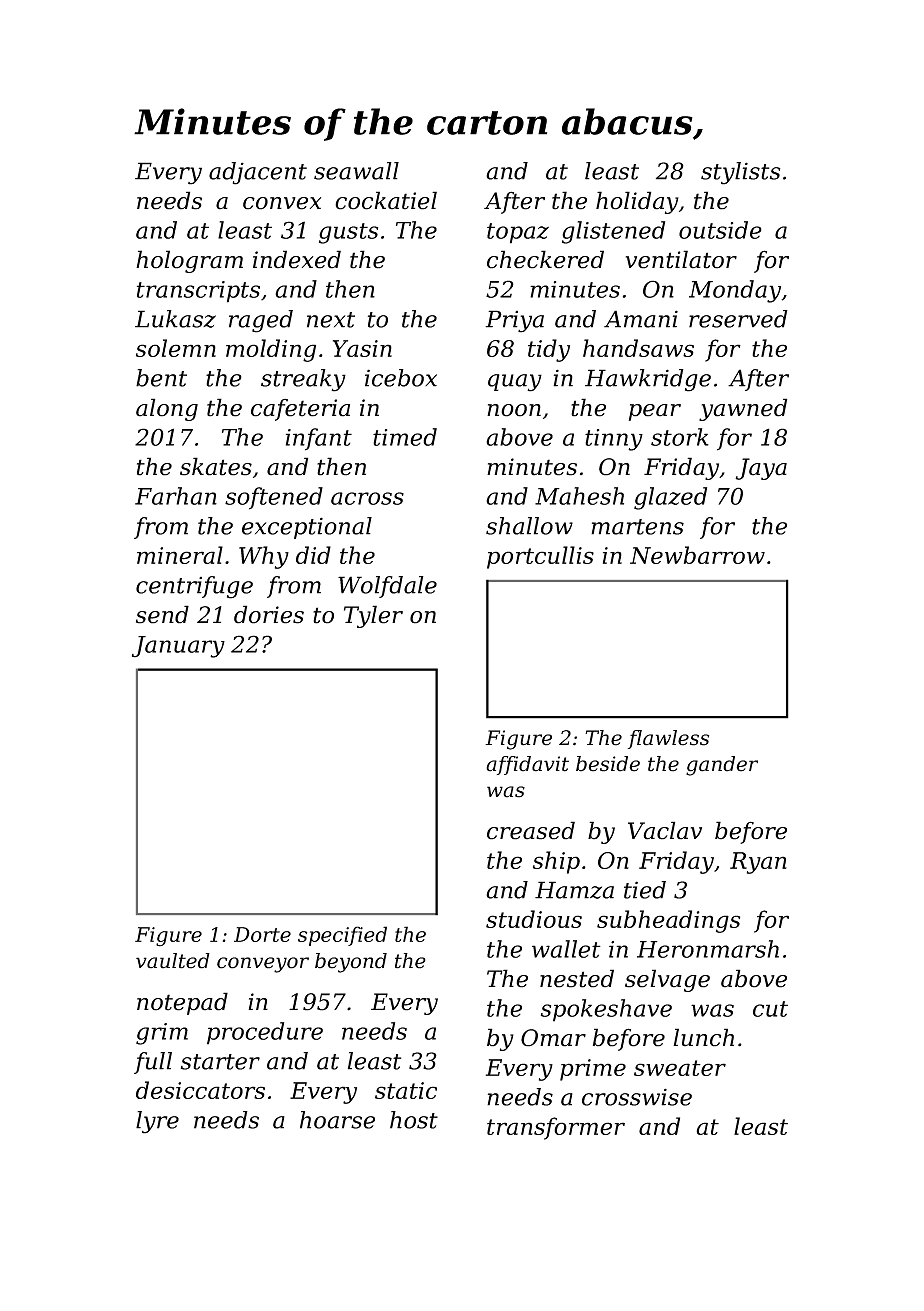  Describe the element at coordinates (531, 830) in the screenshot. I see `creased` at that location.
